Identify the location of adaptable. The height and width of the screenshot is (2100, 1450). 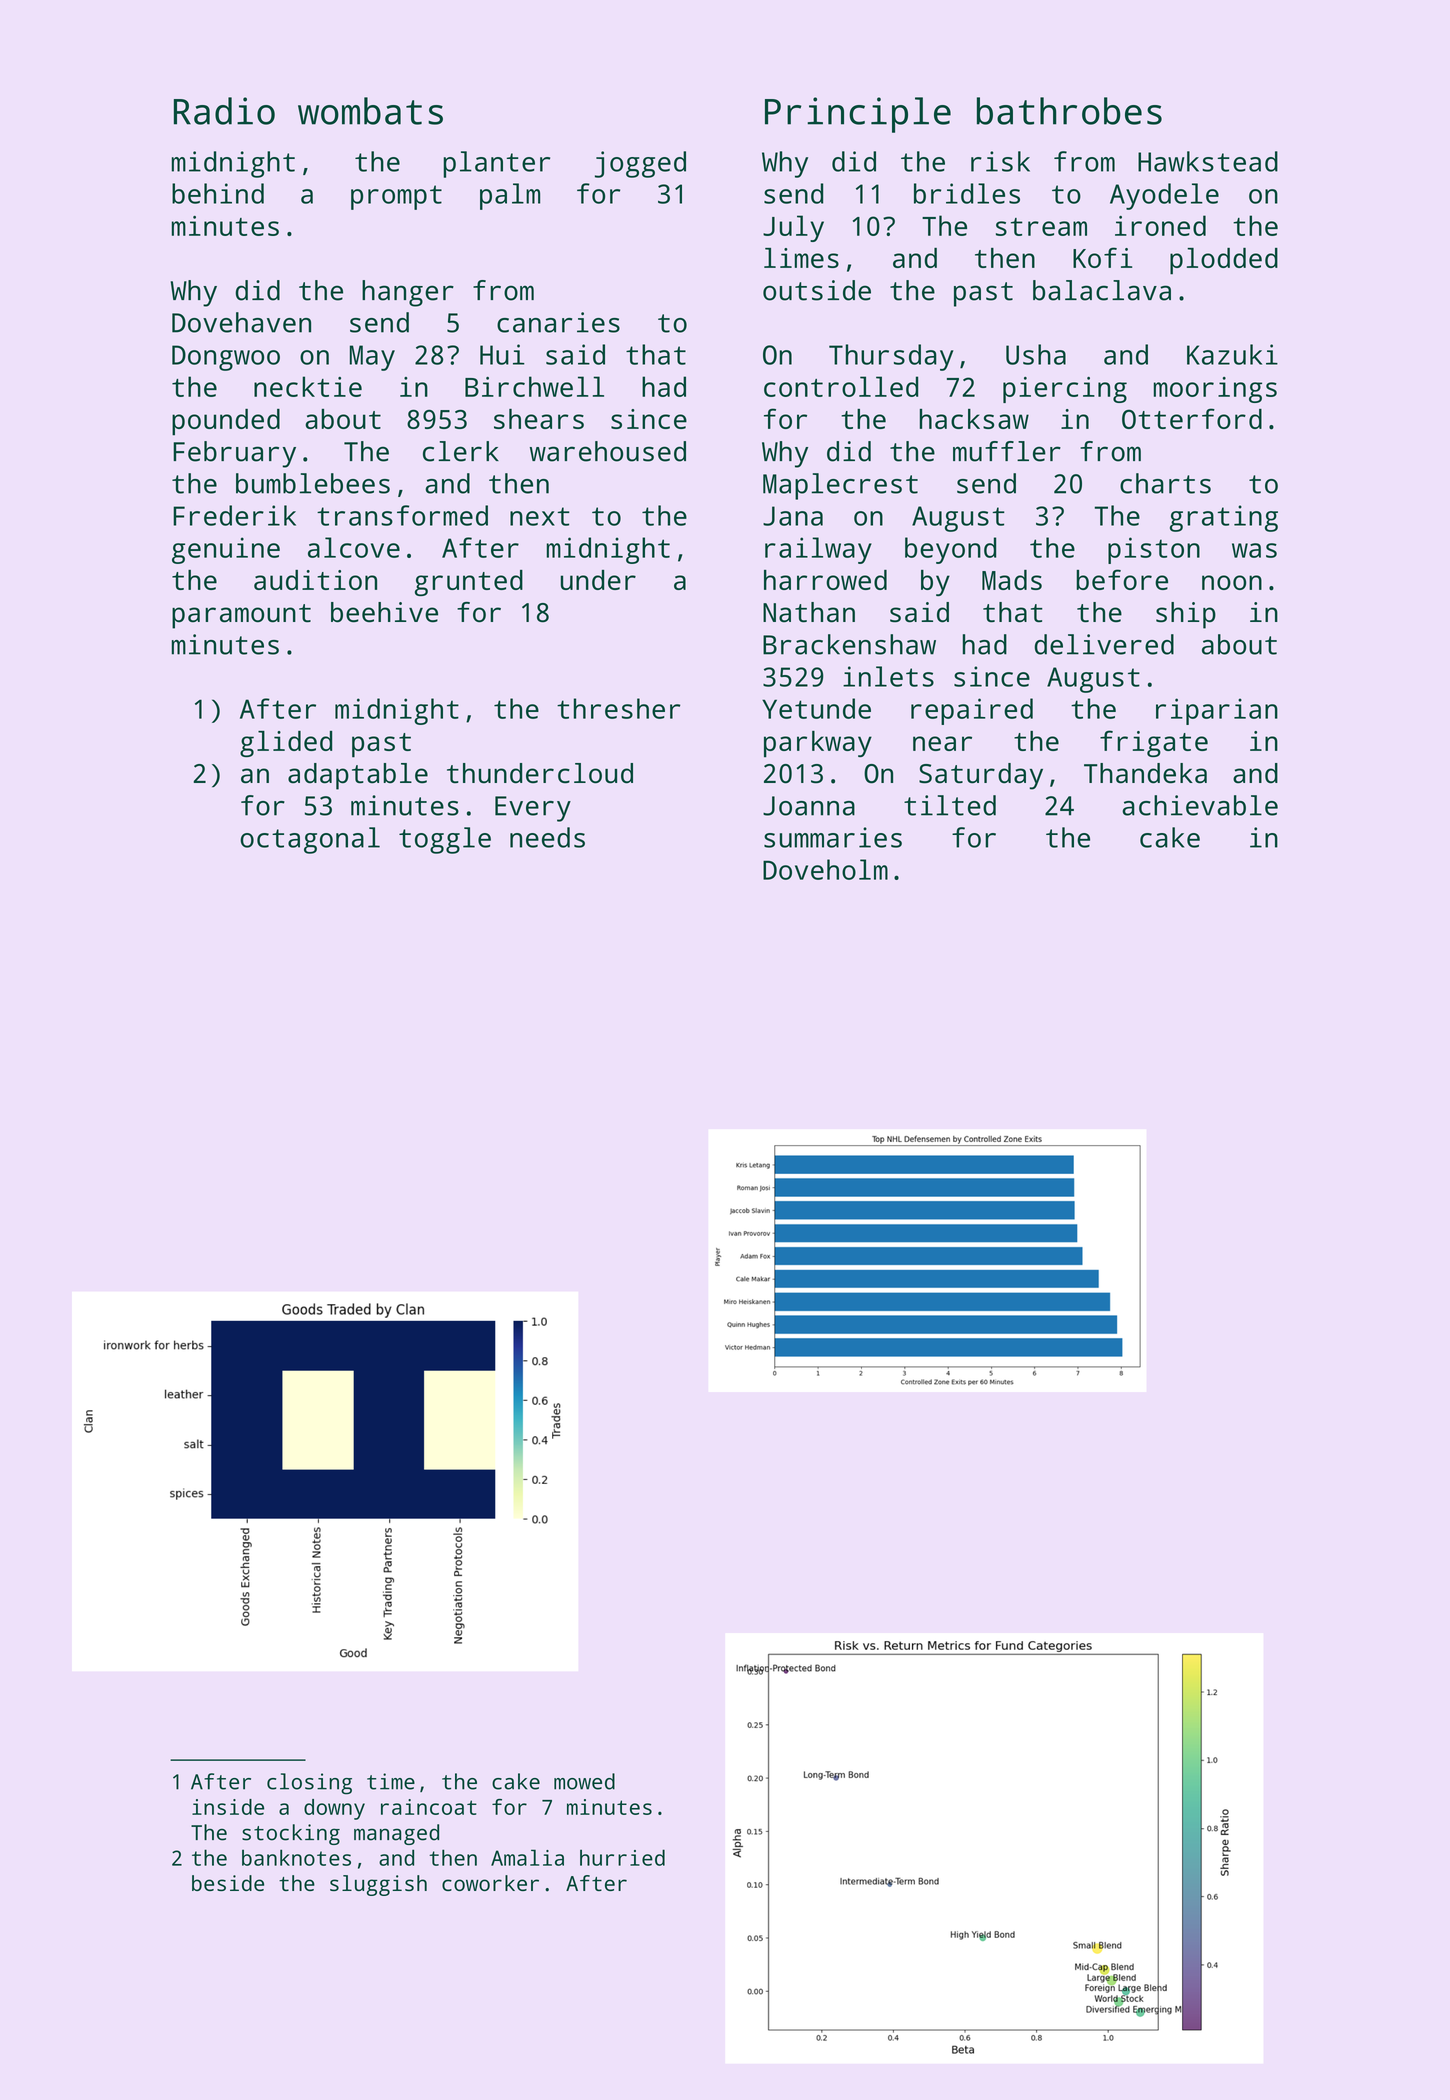
(358, 776).
